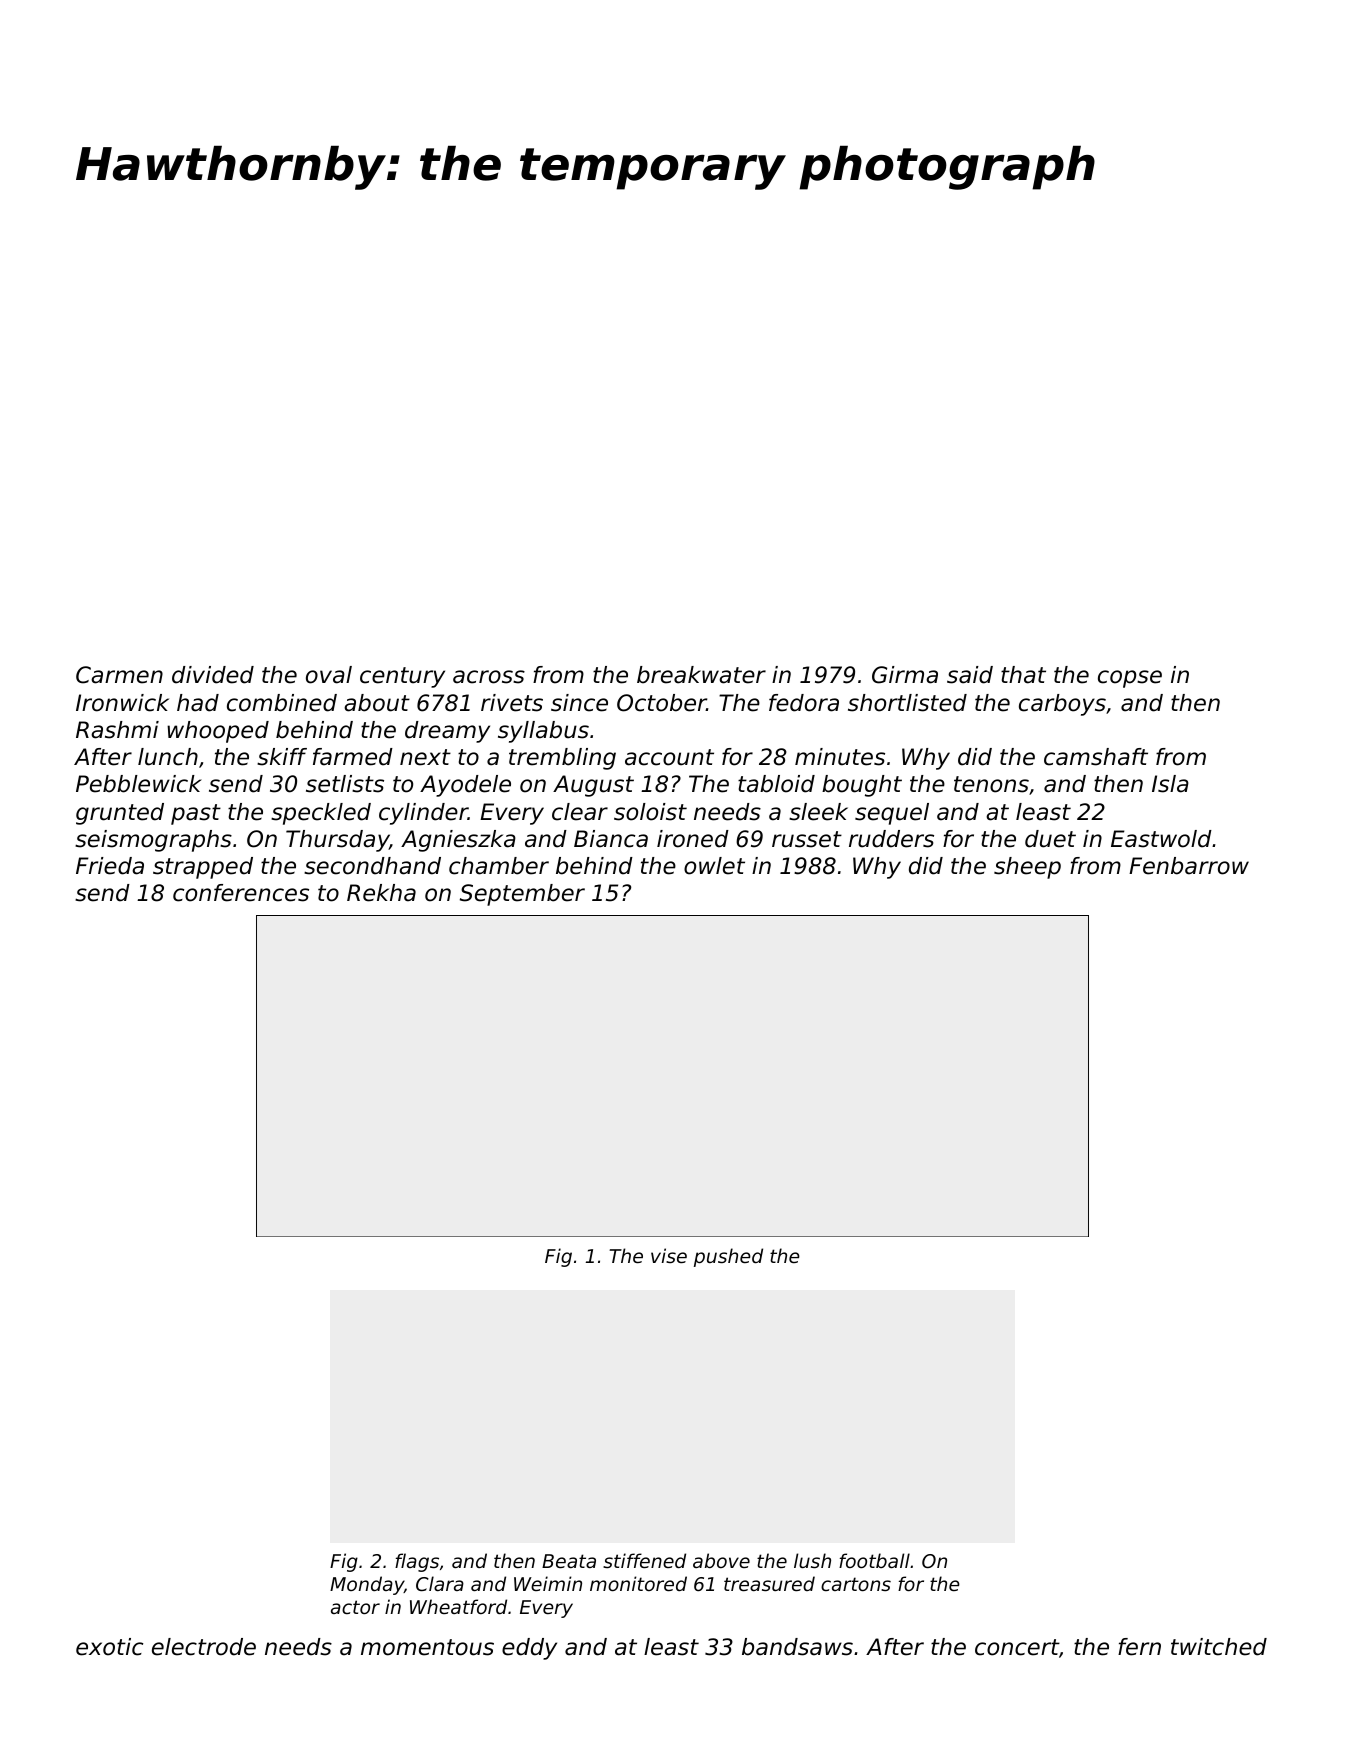  I want to click on conferences, so click(241, 893).
